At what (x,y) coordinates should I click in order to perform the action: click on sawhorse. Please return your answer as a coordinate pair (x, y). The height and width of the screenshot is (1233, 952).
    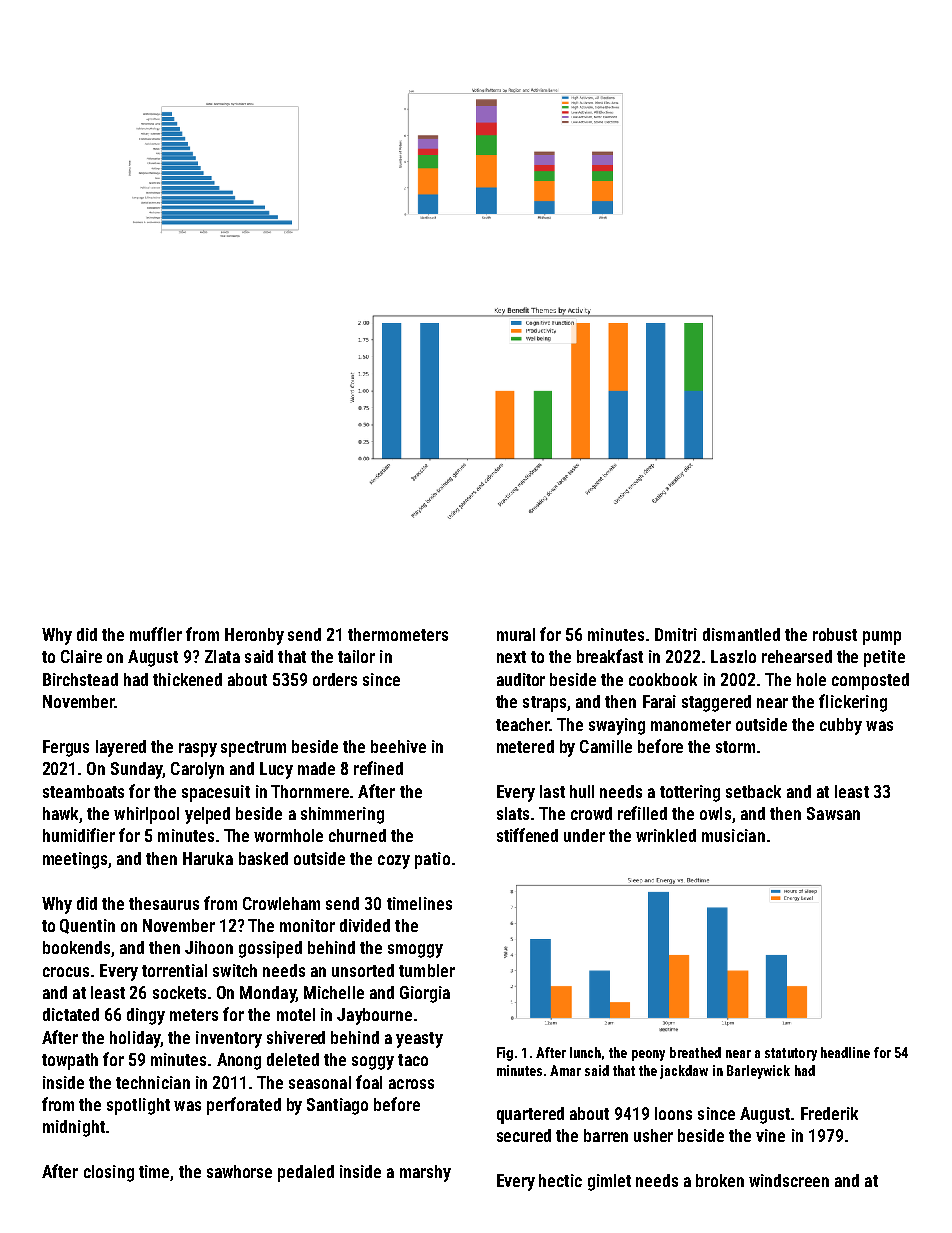
    Looking at the image, I should click on (239, 1171).
